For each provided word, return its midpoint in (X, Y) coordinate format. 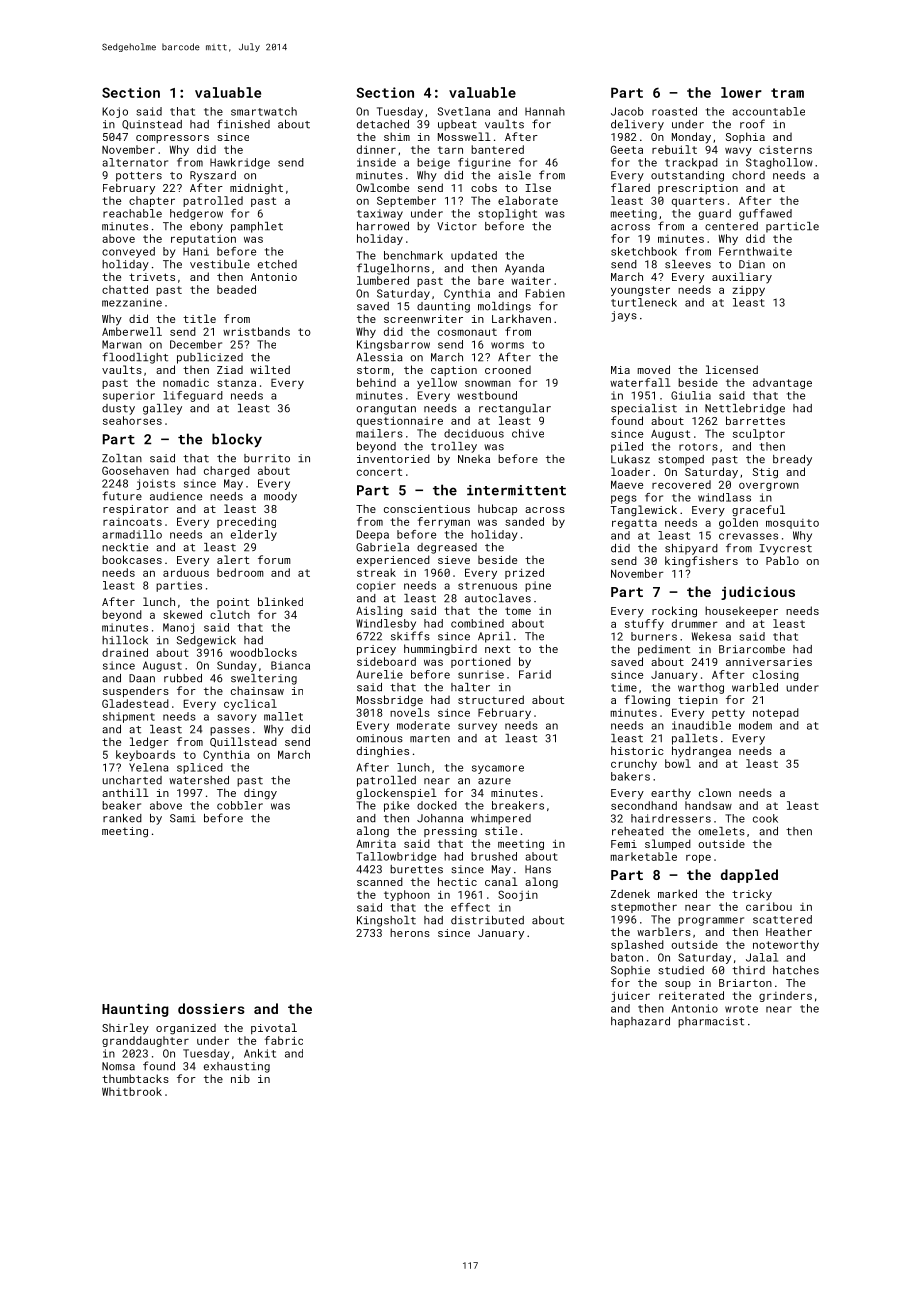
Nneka (474, 459)
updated (474, 256)
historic (637, 750)
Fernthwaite (755, 251)
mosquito (792, 524)
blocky (237, 440)
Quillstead (243, 742)
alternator (135, 162)
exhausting (237, 1067)
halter (470, 687)
